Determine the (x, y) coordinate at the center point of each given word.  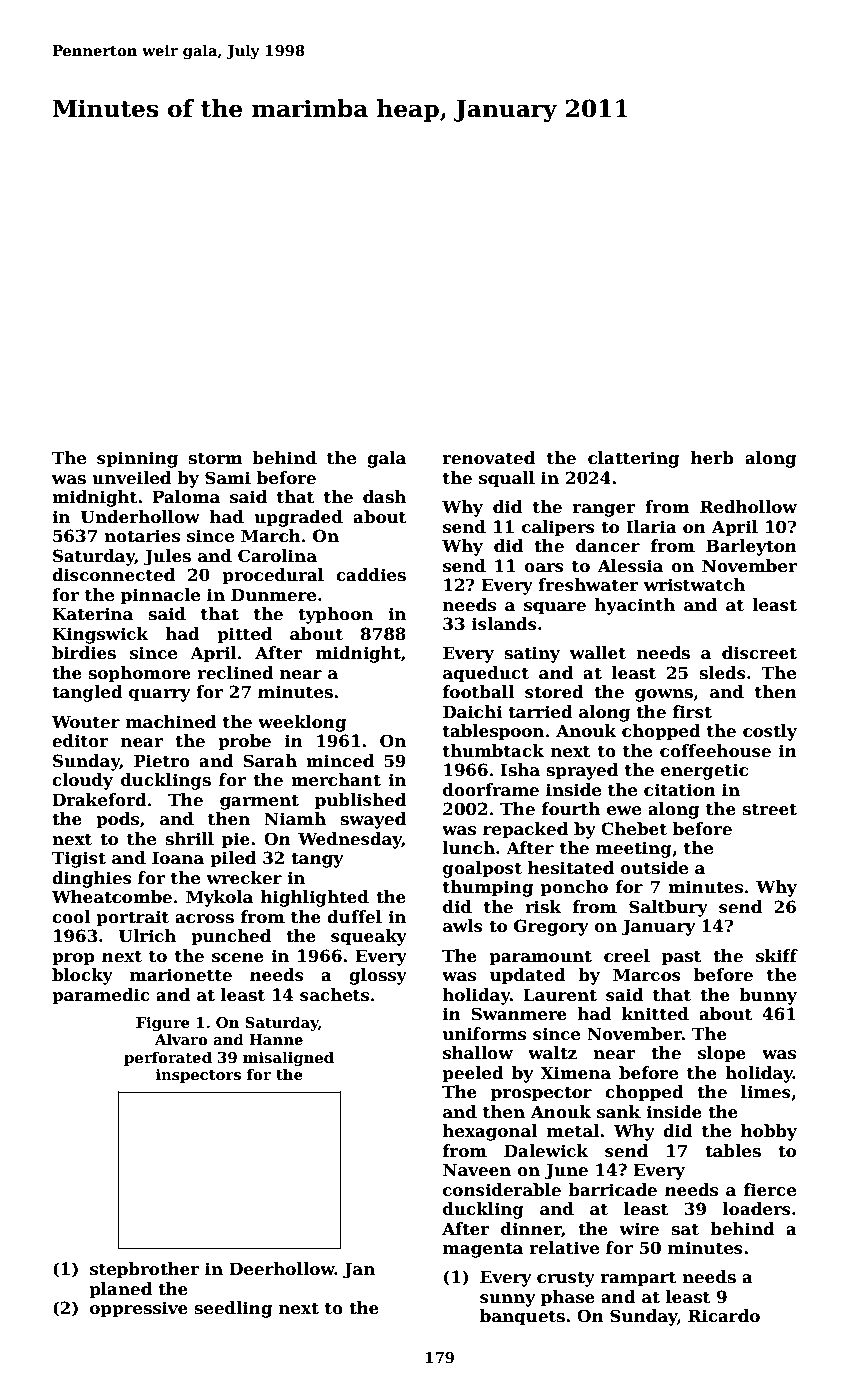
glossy (378, 976)
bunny (768, 996)
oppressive (139, 1309)
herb (712, 458)
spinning (137, 459)
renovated (489, 458)
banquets (522, 1317)
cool (71, 917)
